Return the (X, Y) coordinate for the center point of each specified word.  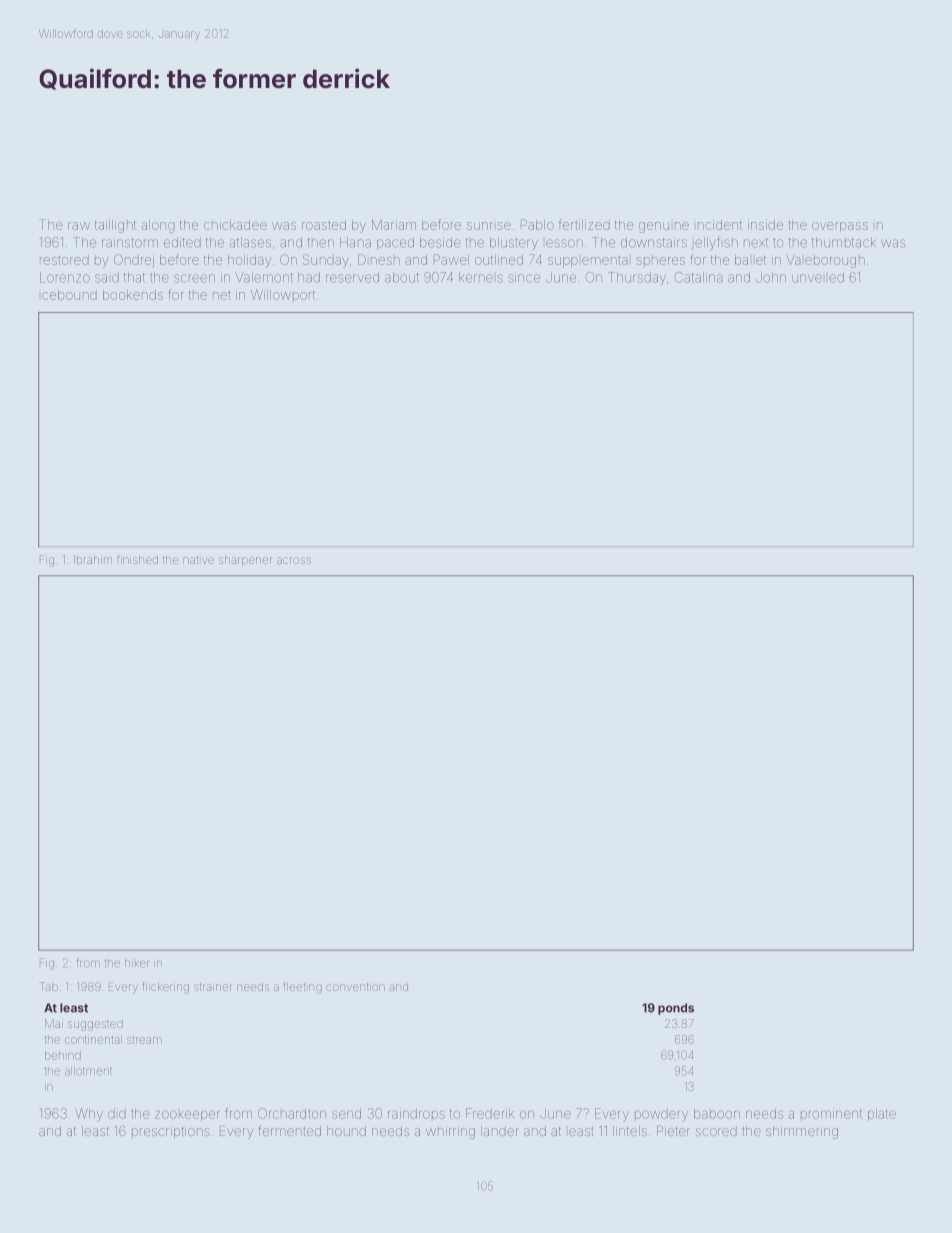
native (198, 560)
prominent (831, 1113)
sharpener (245, 561)
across (294, 560)
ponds (676, 1009)
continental (93, 1039)
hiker (136, 963)
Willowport (283, 295)
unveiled (818, 277)
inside (765, 225)
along (158, 226)
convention (355, 987)
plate (882, 1115)
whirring (450, 1132)
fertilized (584, 224)
